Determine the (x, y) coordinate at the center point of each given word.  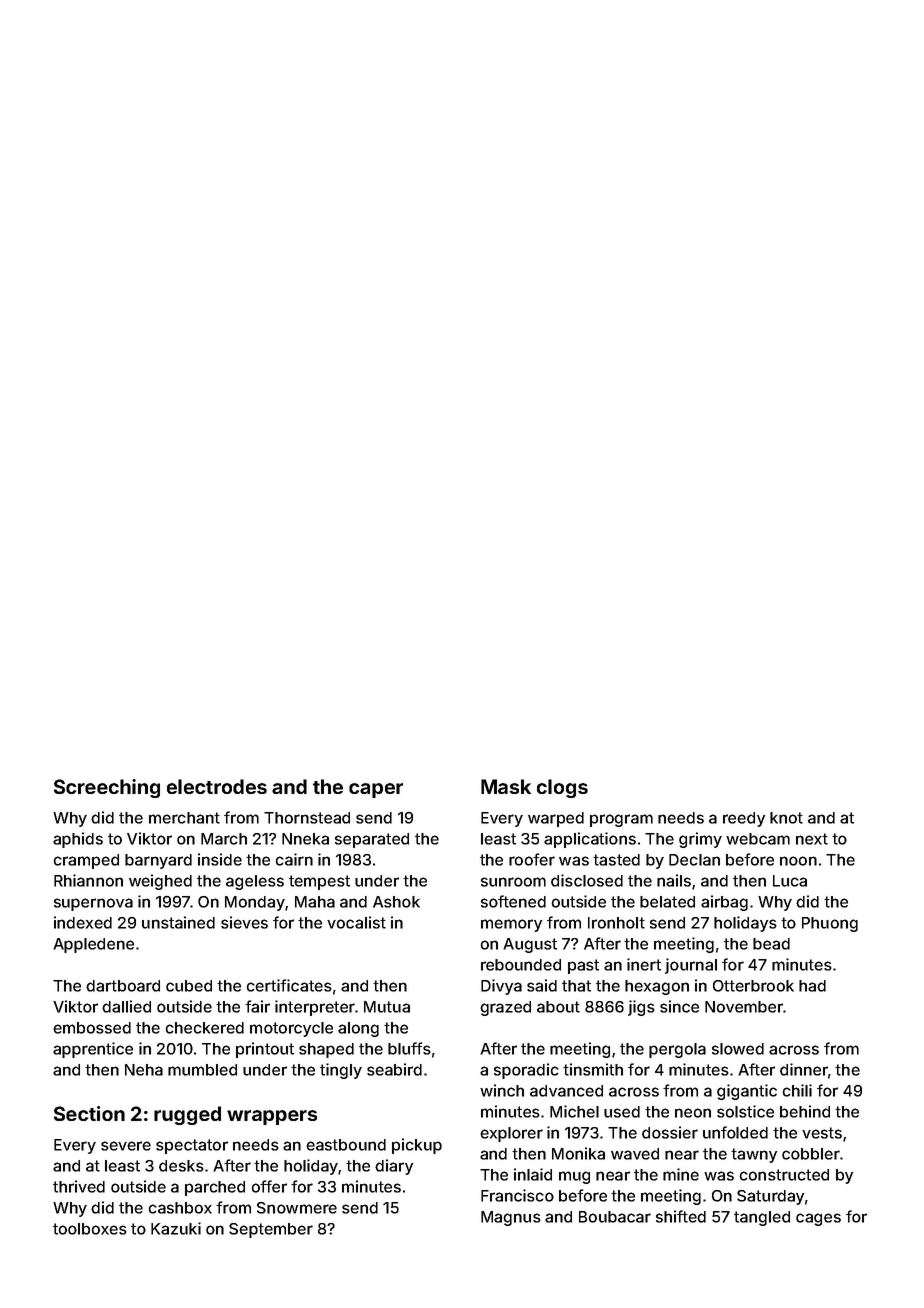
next (812, 839)
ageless (255, 882)
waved (635, 1154)
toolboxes (90, 1229)
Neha (144, 1070)
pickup (417, 1146)
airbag (724, 903)
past (583, 966)
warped (556, 819)
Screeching (107, 788)
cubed (189, 986)
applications (590, 840)
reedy (744, 819)
